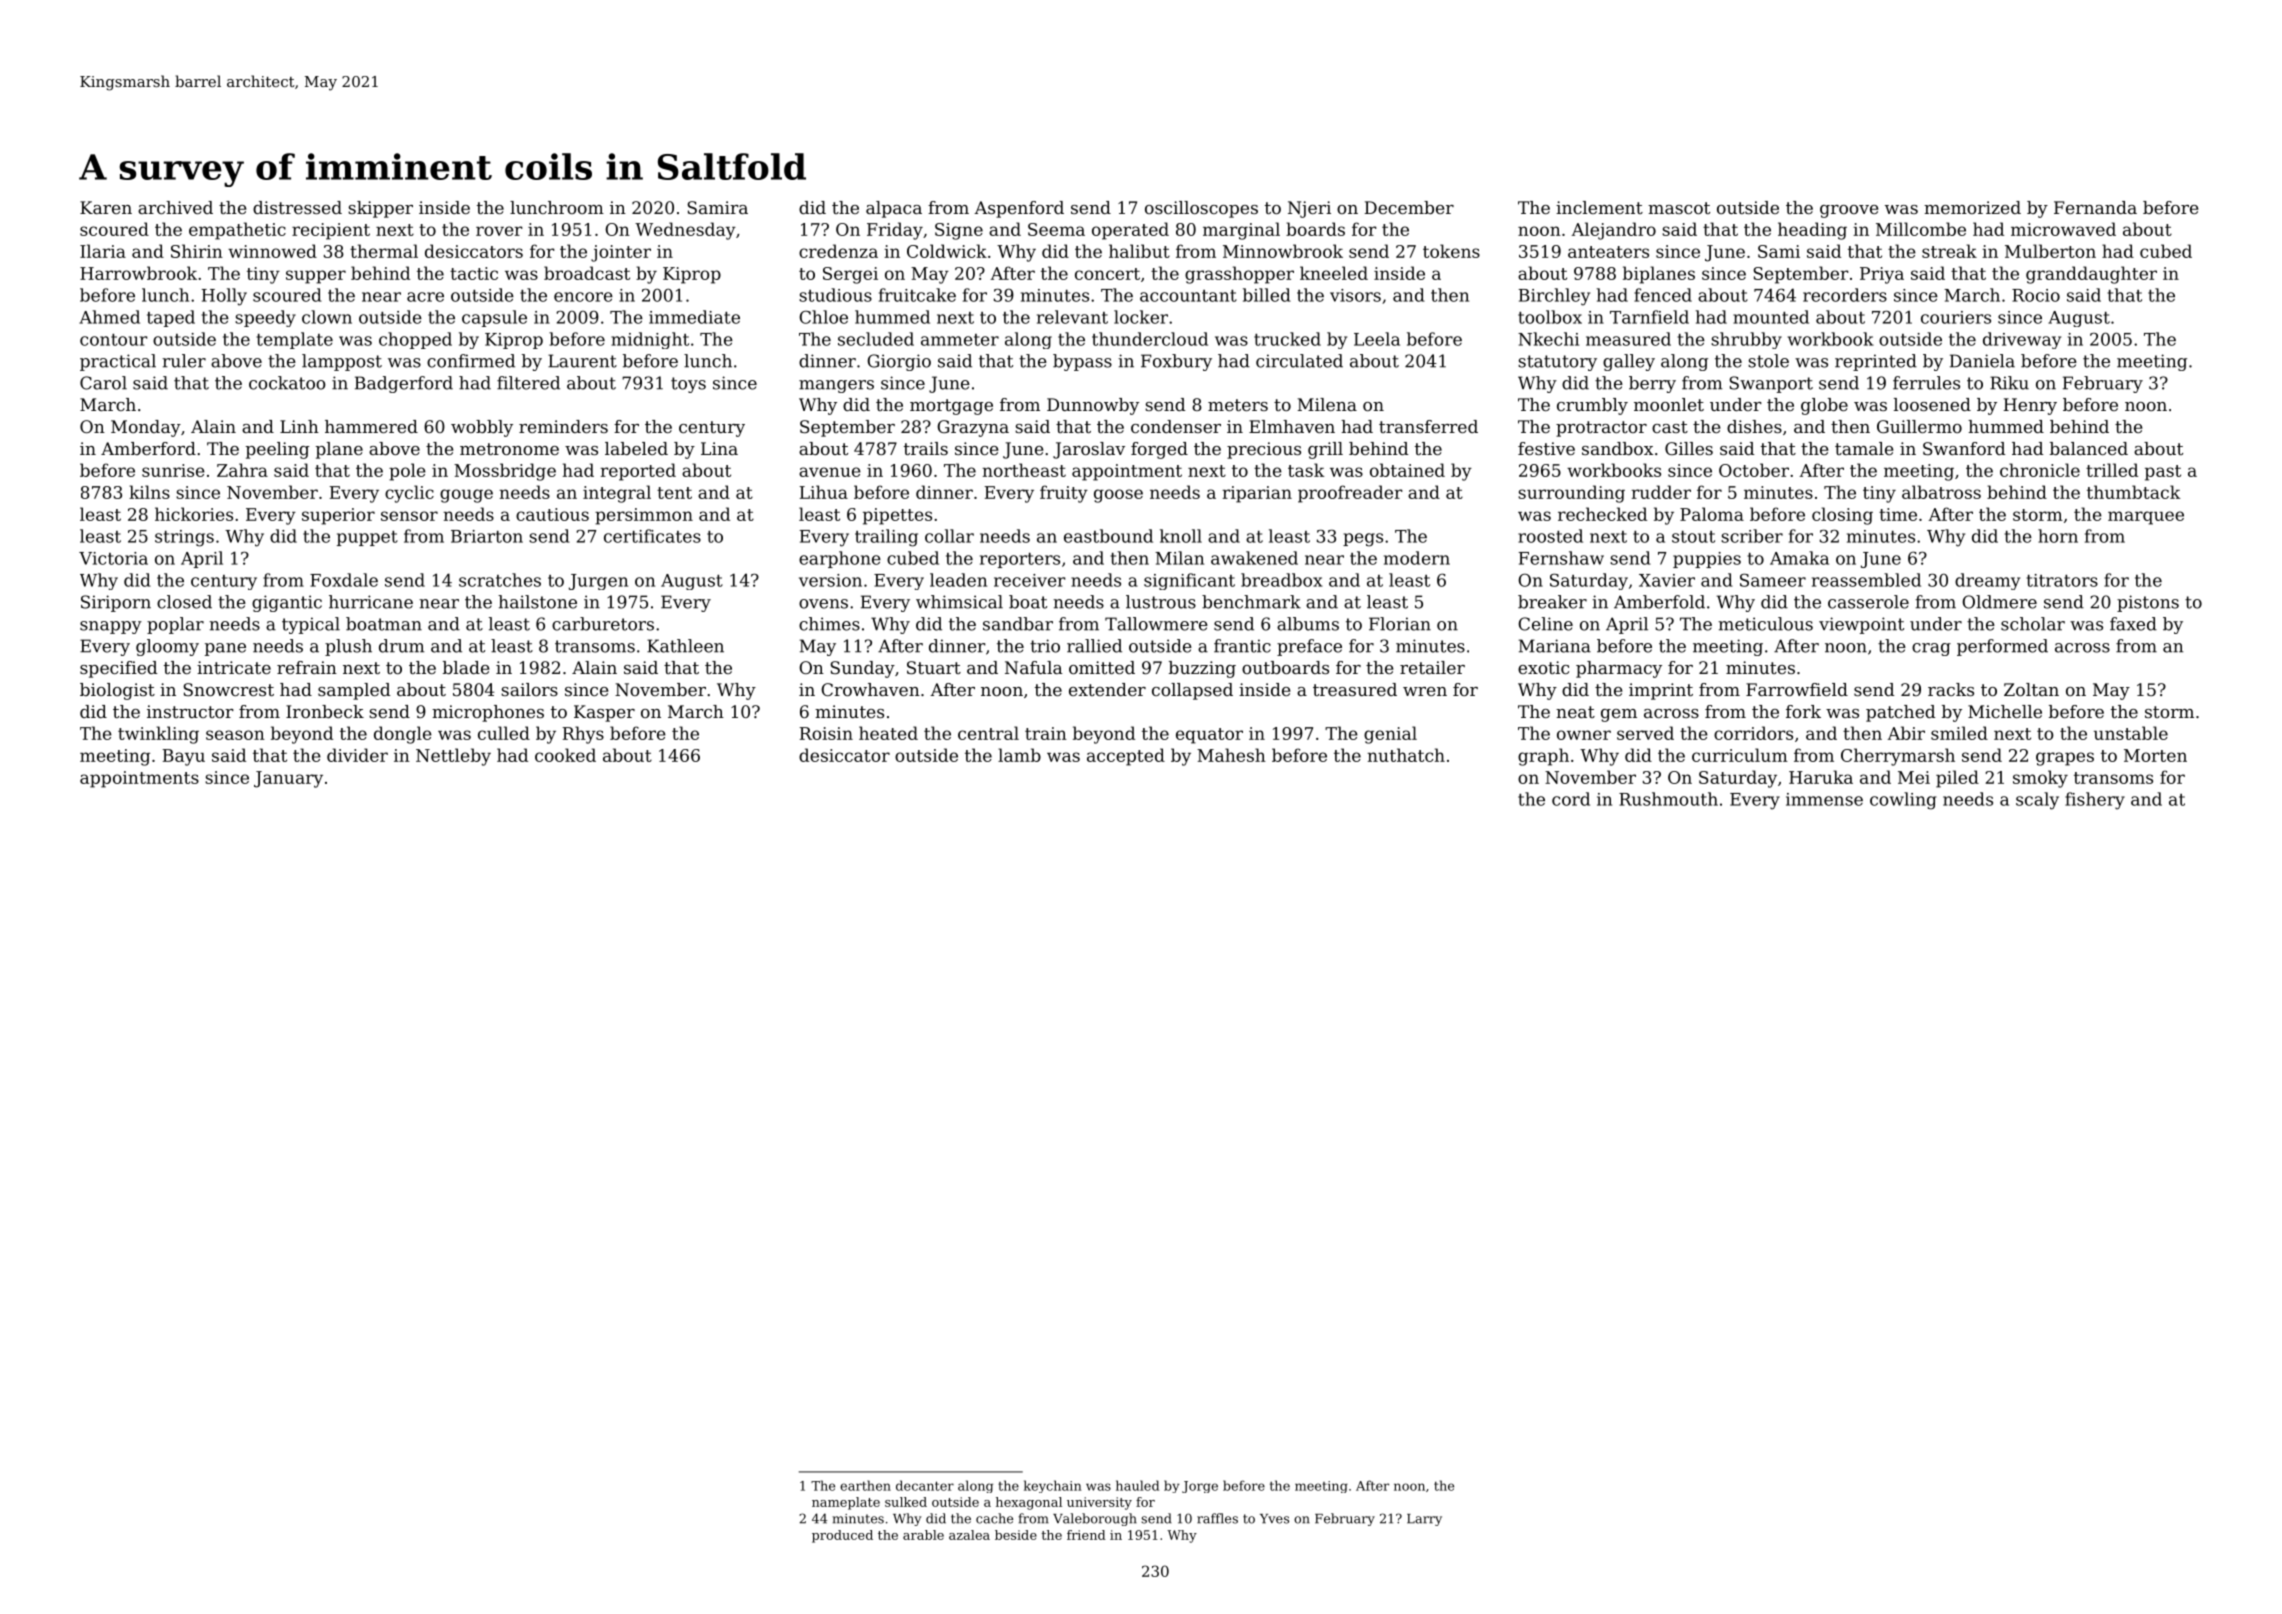 The height and width of the page is (1614, 2282). I want to click on accepted, so click(1126, 757).
